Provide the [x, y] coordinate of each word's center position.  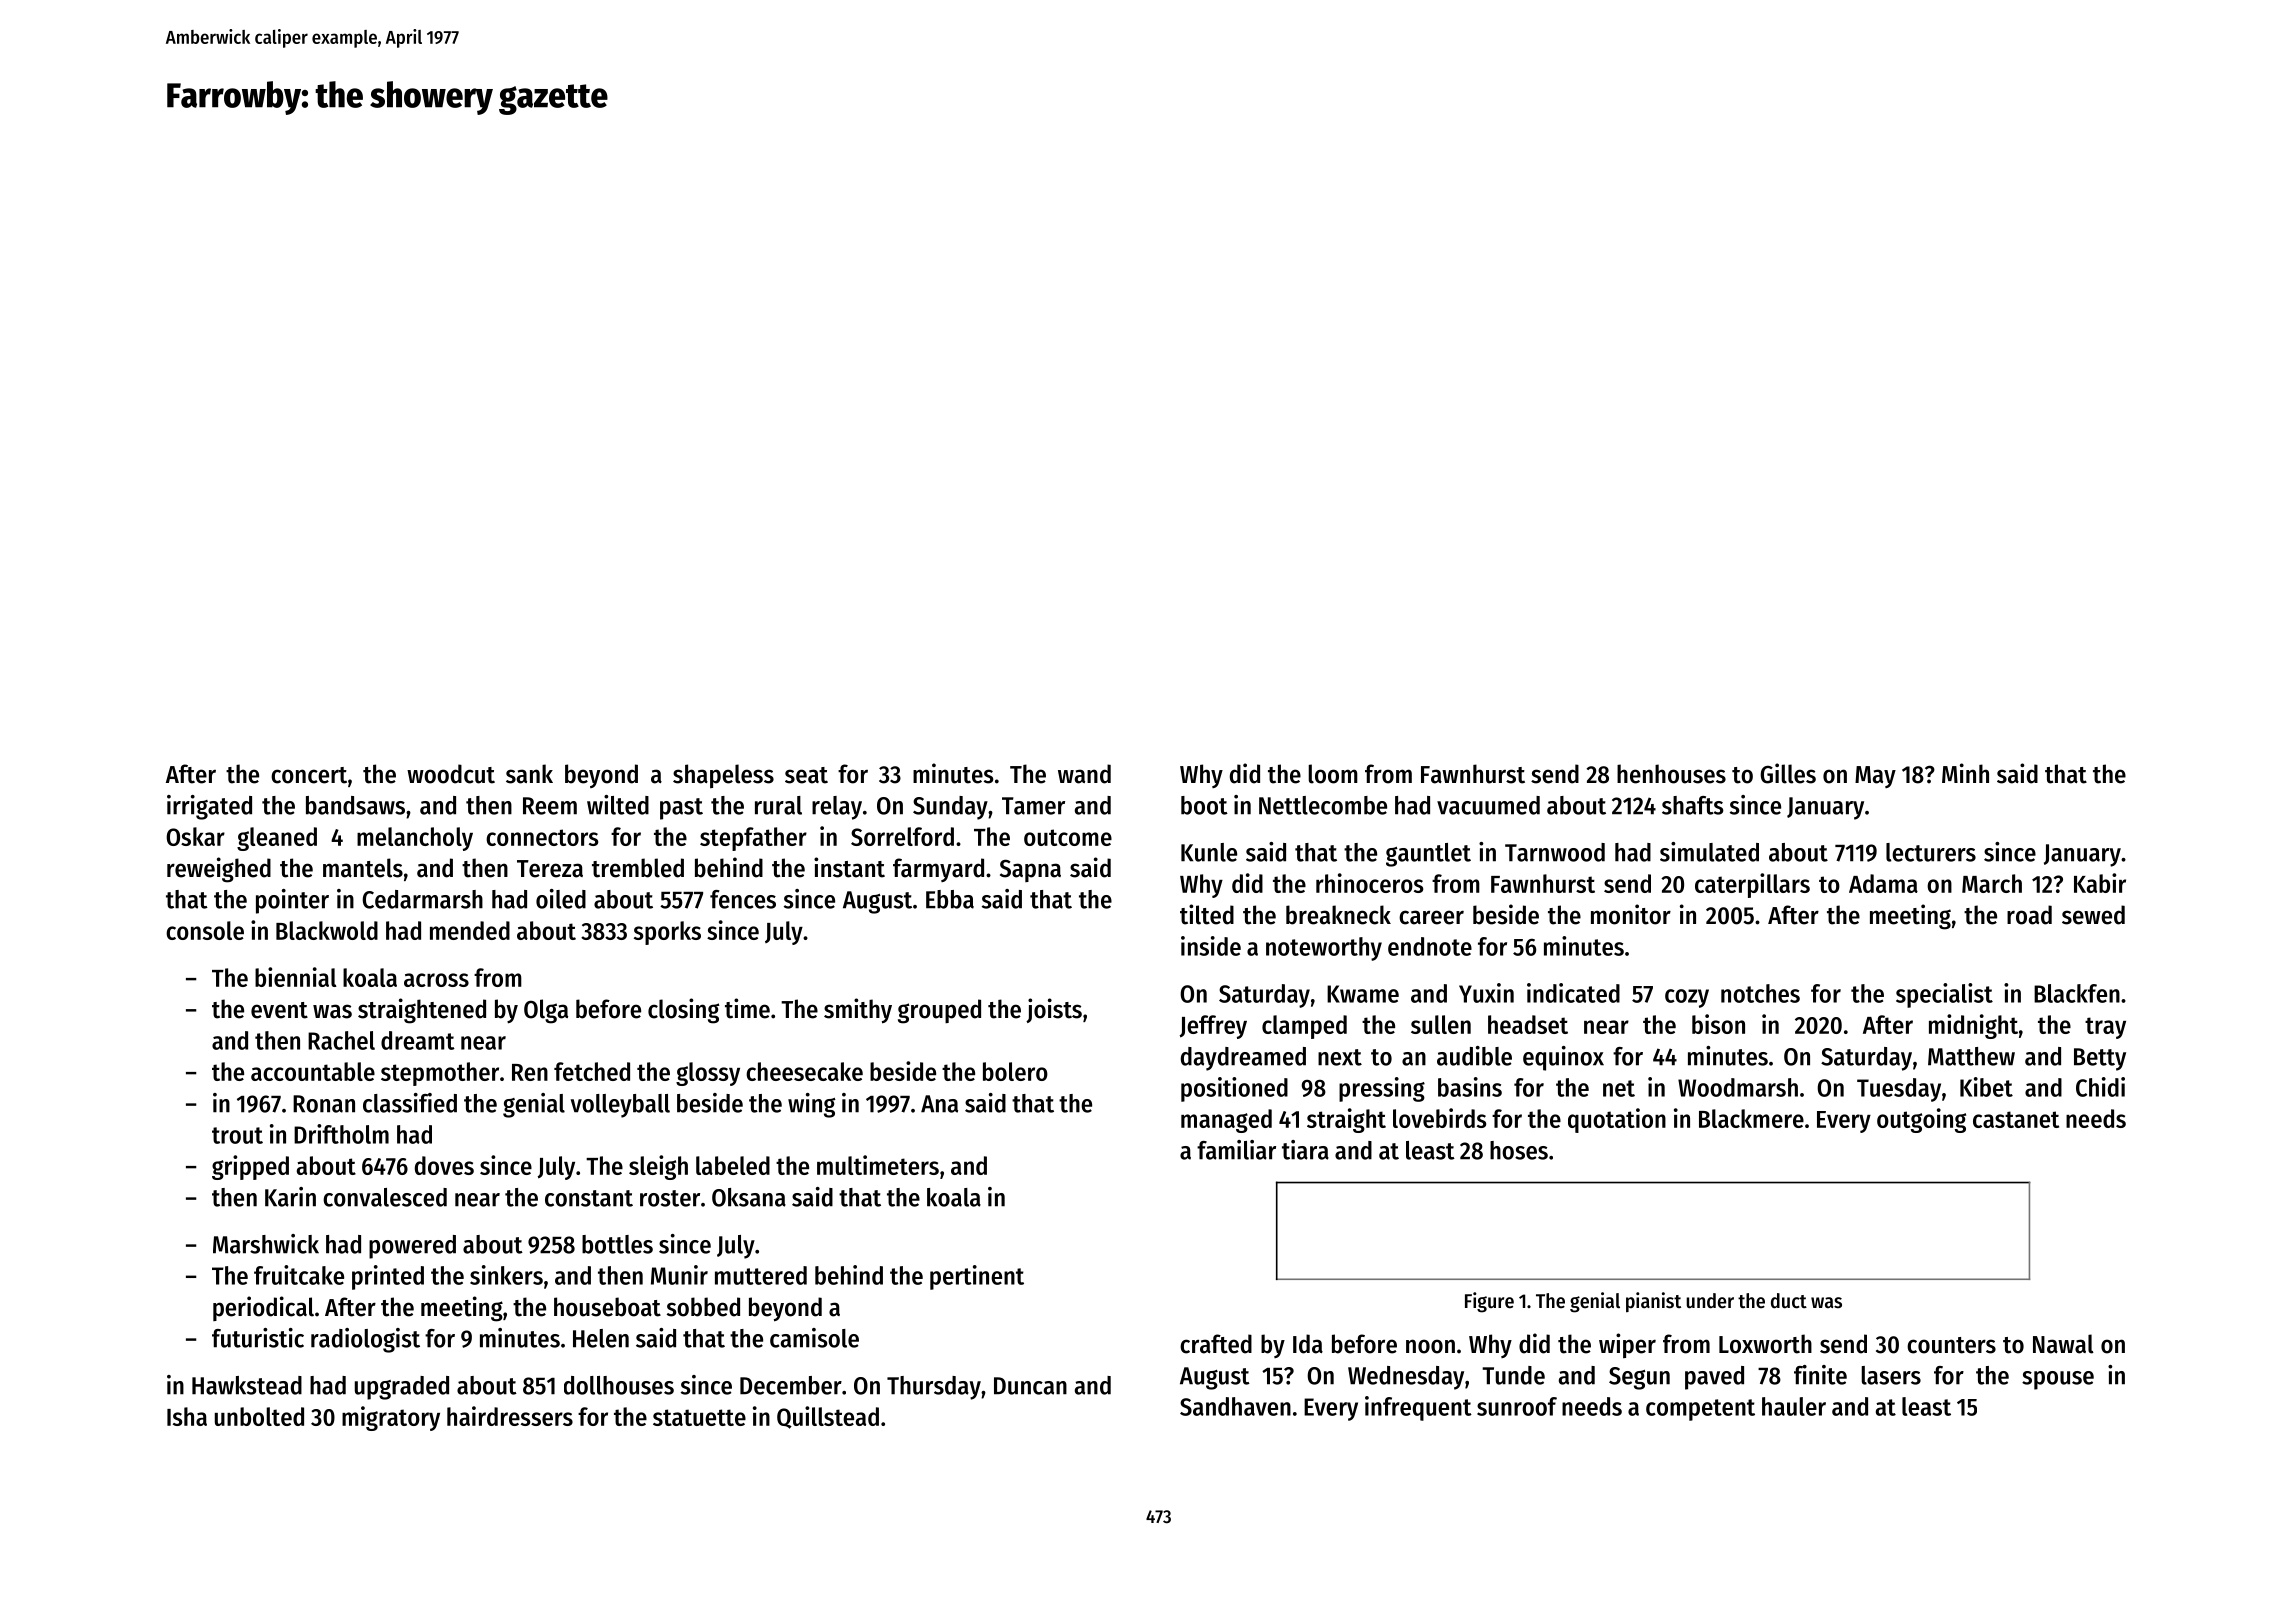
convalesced [385, 1197]
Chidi [2100, 1087]
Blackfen [2077, 993]
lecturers [1931, 852]
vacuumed [1488, 805]
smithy [858, 1011]
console [205, 930]
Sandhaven [1235, 1406]
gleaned [277, 839]
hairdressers [510, 1416]
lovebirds [1439, 1118]
